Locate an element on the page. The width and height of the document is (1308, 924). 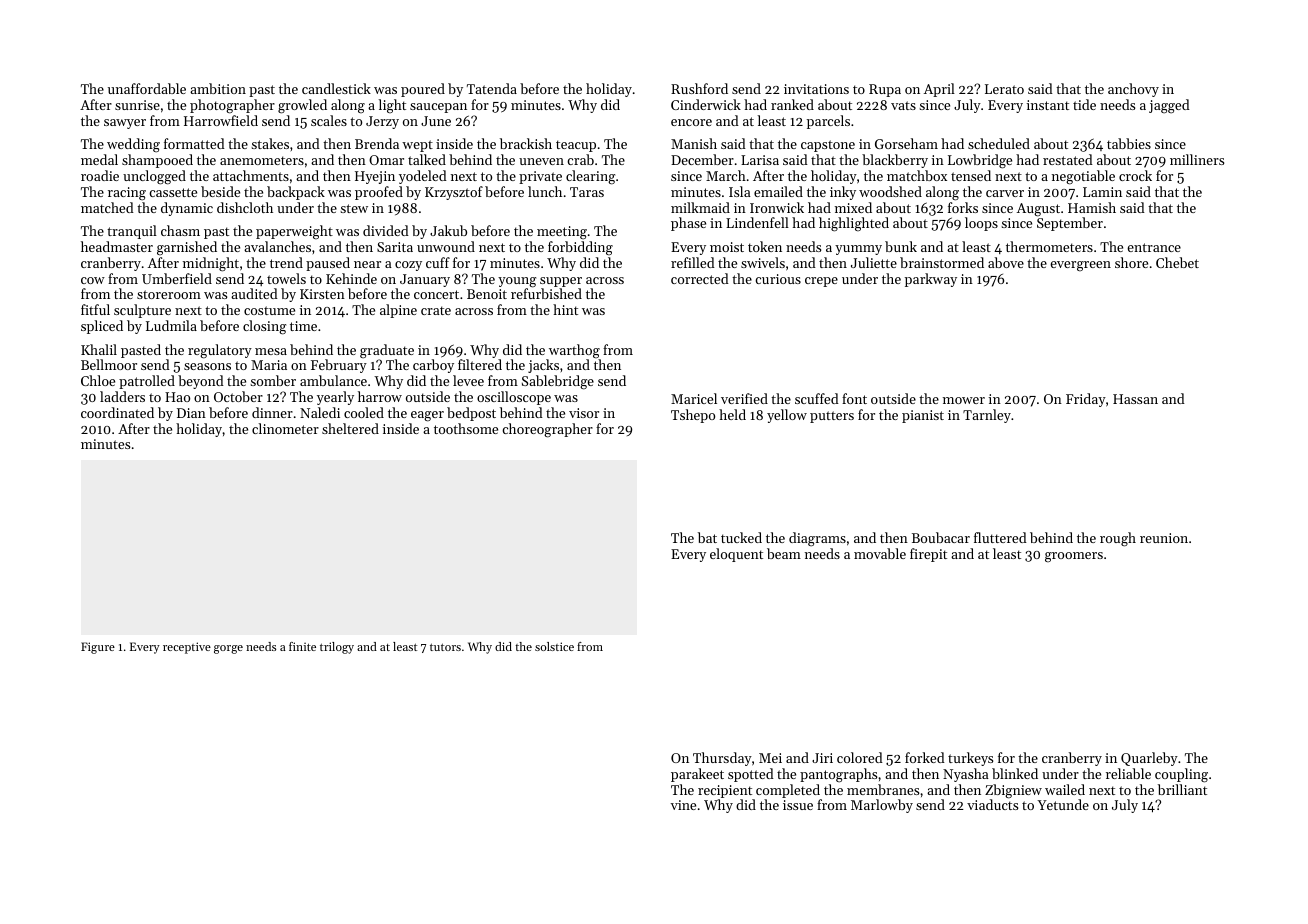
racing is located at coordinates (127, 194).
